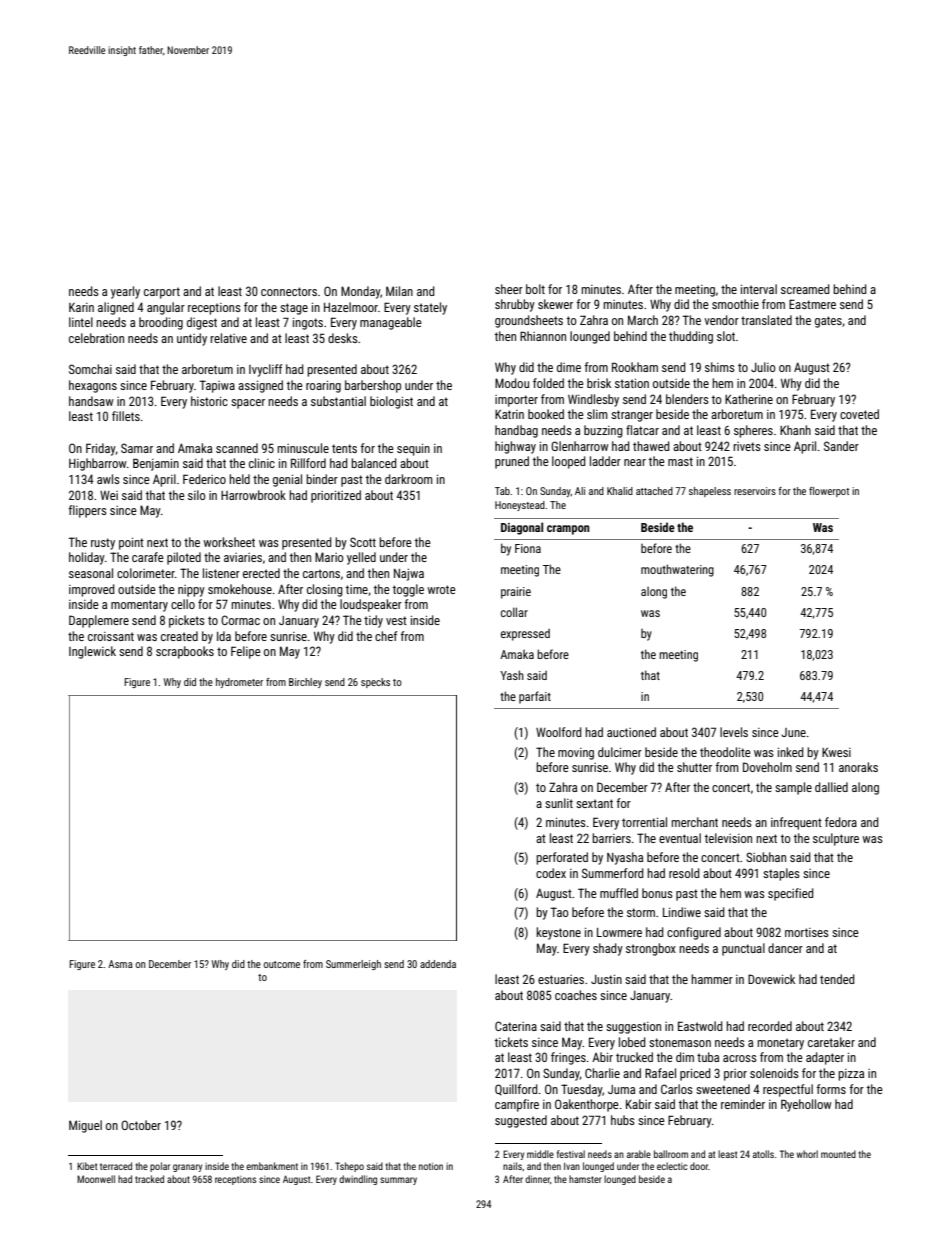 Image resolution: width=952 pixels, height=1233 pixels. Describe the element at coordinates (125, 292) in the screenshot. I see `yearly` at that location.
